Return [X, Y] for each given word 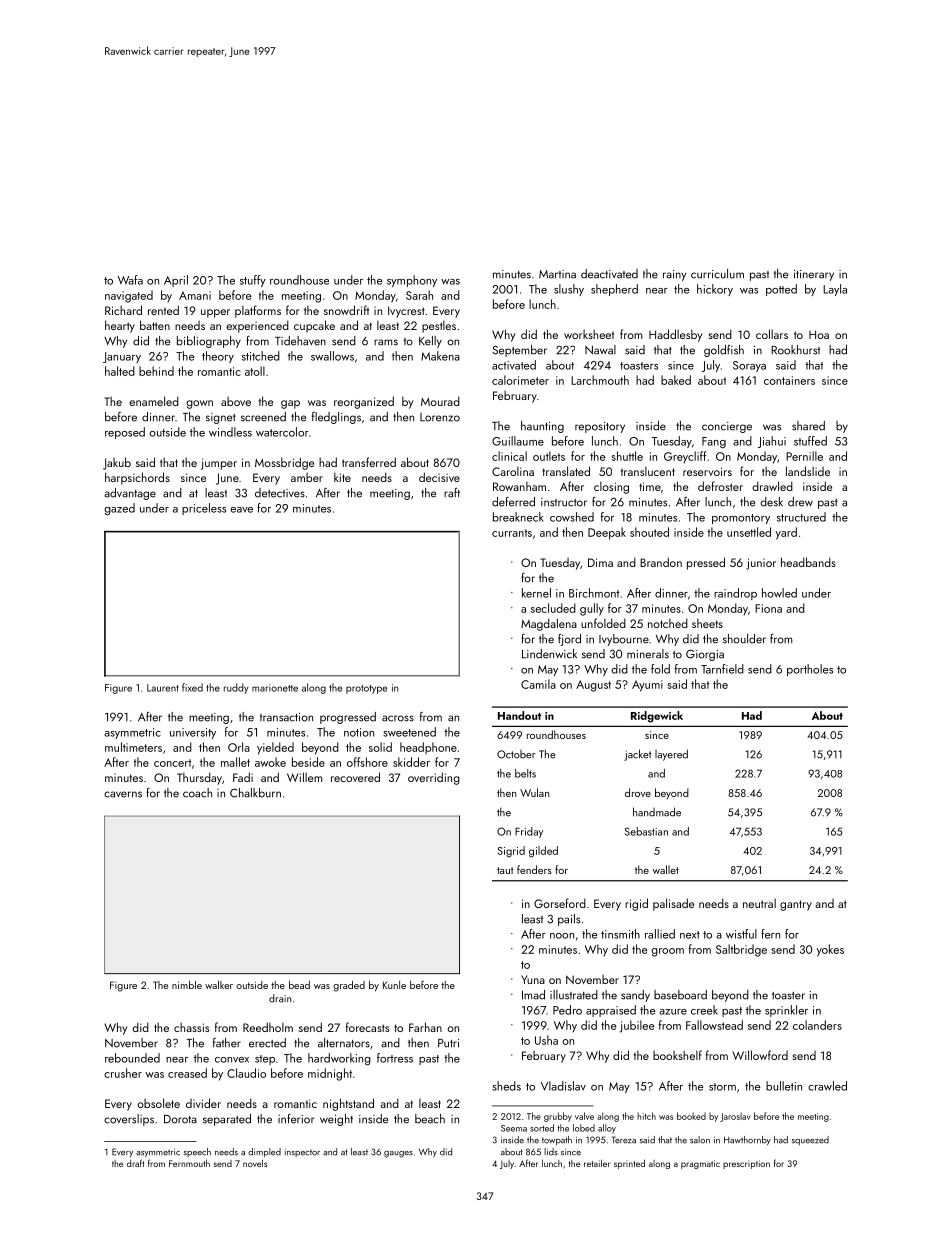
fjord [569, 640]
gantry [796, 905]
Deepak [607, 533]
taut [505, 870]
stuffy [253, 281]
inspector [302, 1153]
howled [779, 593]
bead [299, 985]
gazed [119, 509]
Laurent [163, 688]
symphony [412, 281]
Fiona [768, 608]
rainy [674, 275]
